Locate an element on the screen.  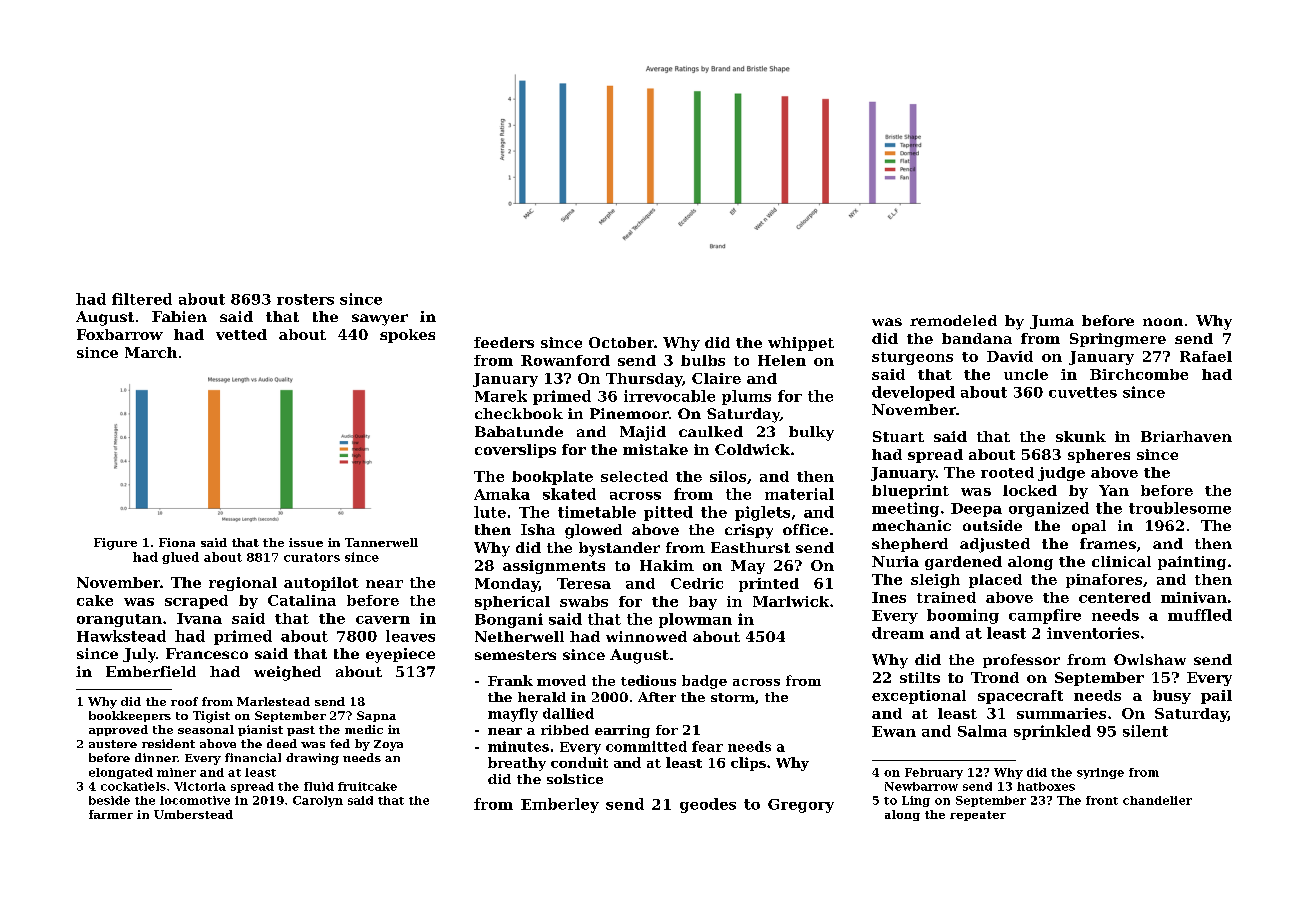
Newbarrow is located at coordinates (921, 786).
